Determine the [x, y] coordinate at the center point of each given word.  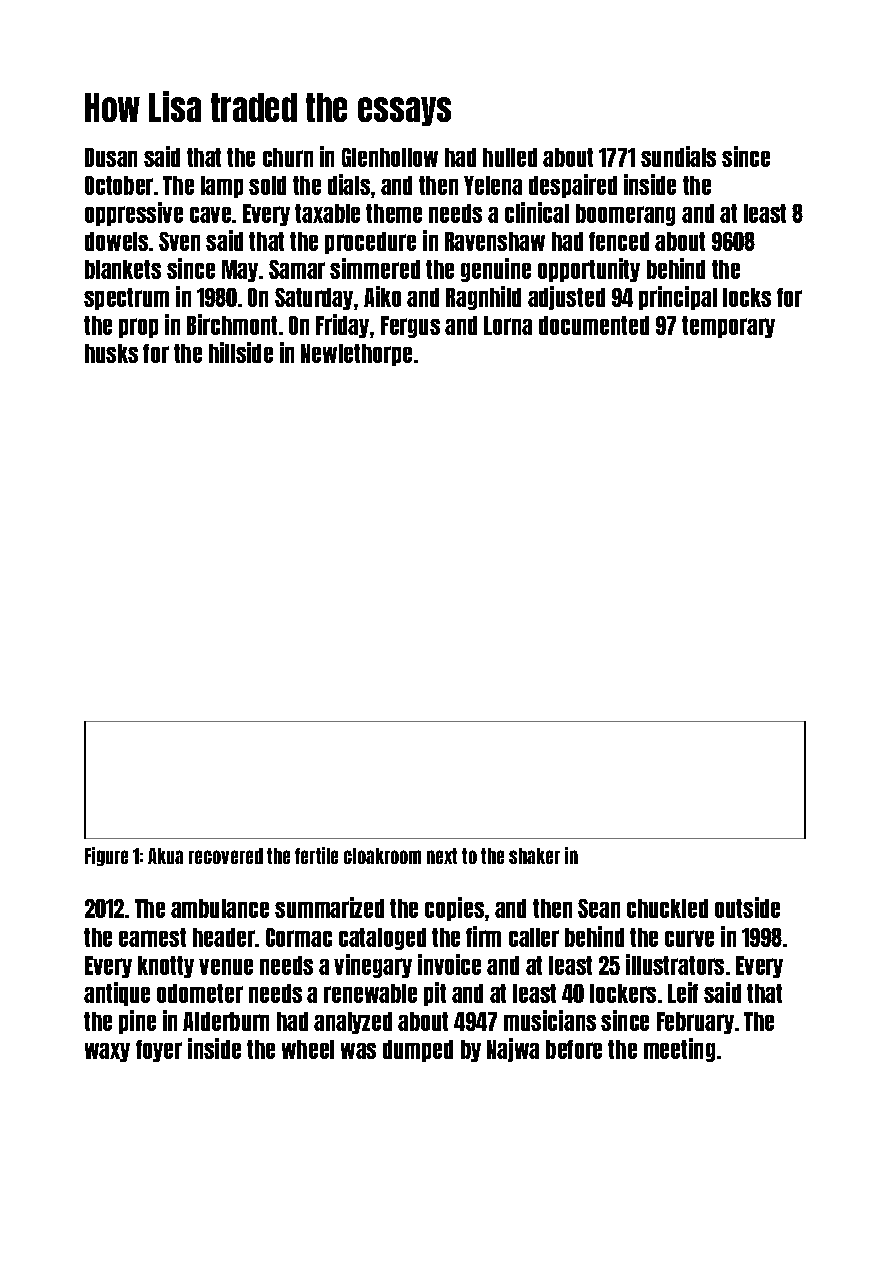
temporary [728, 327]
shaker [534, 856]
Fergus [410, 327]
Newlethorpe [356, 355]
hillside [241, 352]
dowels [116, 241]
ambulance [220, 908]
